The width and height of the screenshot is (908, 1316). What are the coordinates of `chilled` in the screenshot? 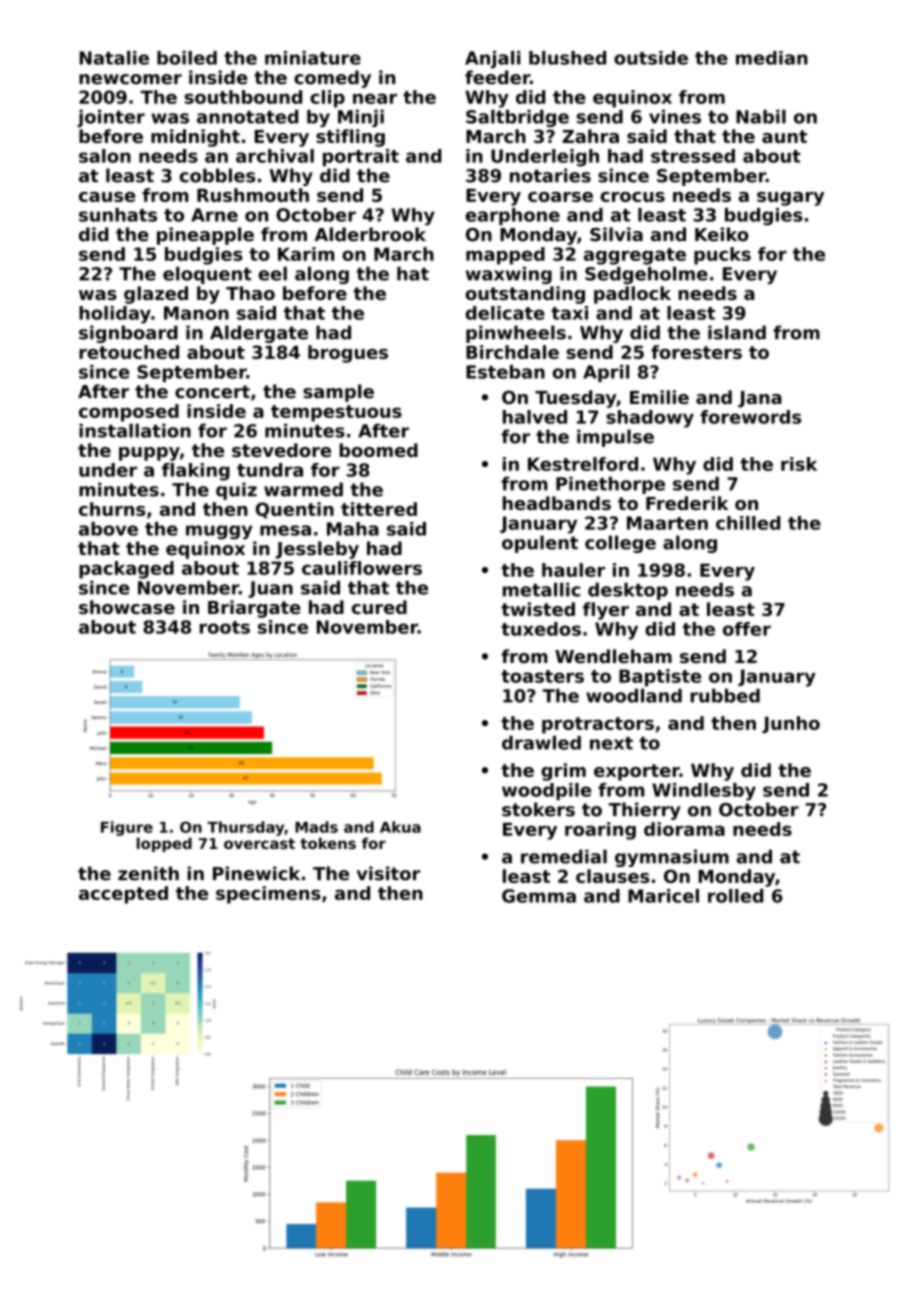 It's located at (748, 523).
